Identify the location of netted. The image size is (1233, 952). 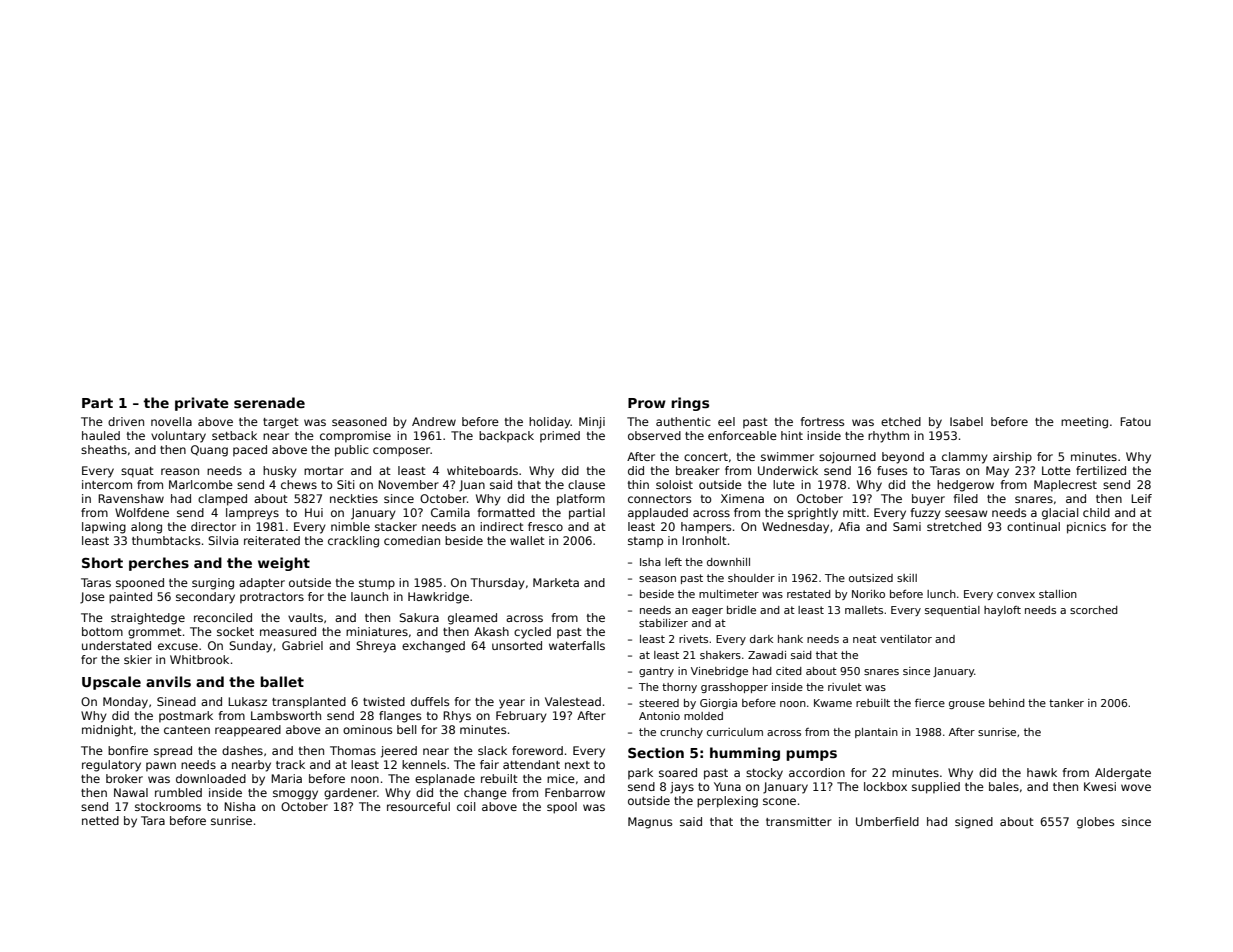
(100, 820).
